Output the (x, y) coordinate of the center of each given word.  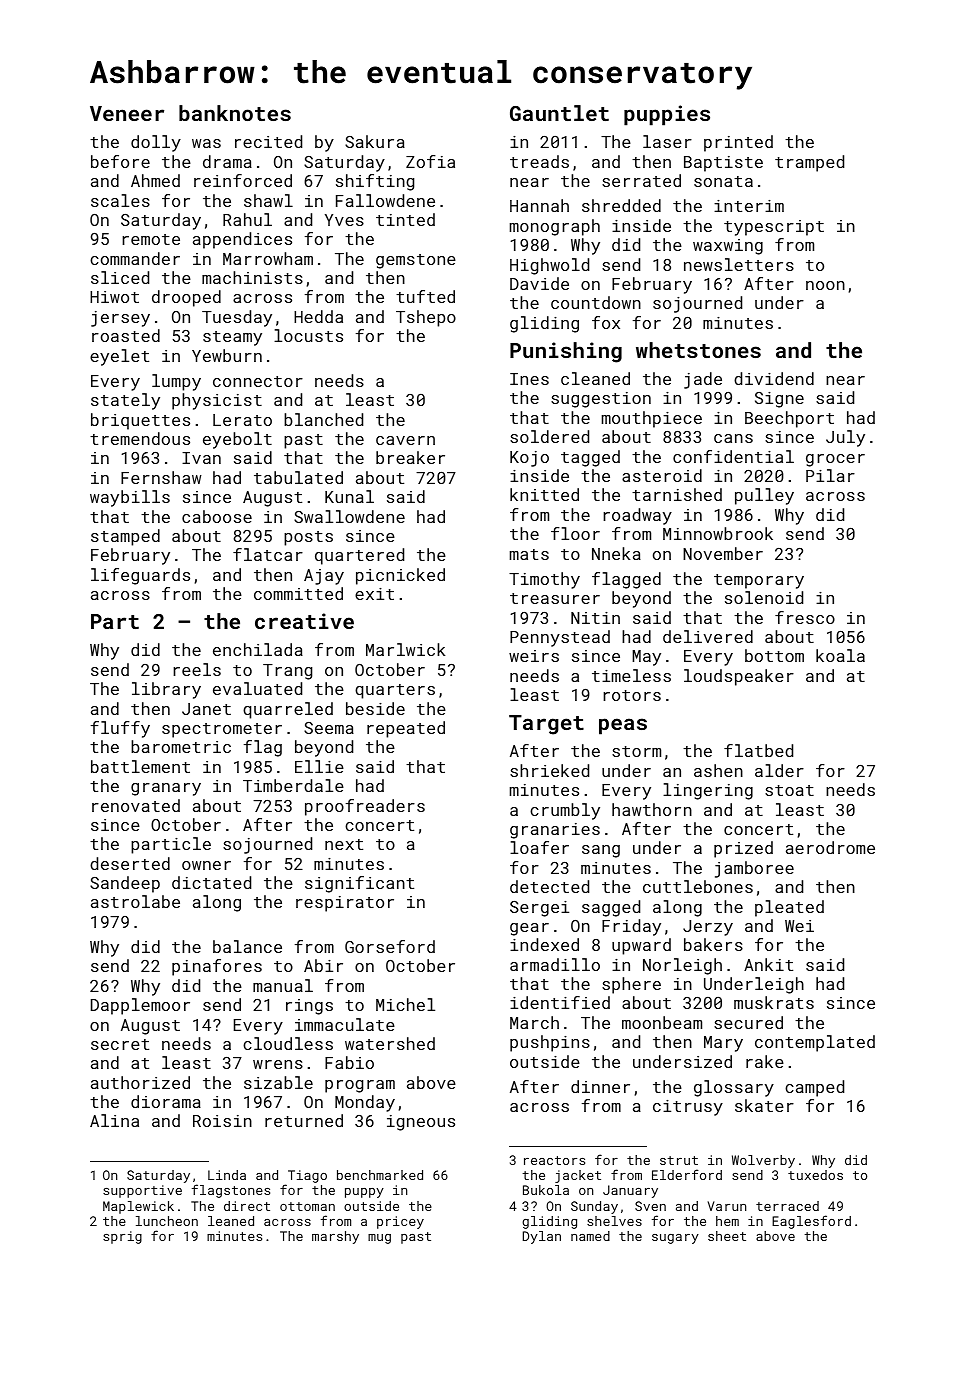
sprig (122, 1237)
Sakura (375, 141)
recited (268, 141)
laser (667, 141)
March (534, 1022)
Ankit (768, 964)
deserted (130, 863)
